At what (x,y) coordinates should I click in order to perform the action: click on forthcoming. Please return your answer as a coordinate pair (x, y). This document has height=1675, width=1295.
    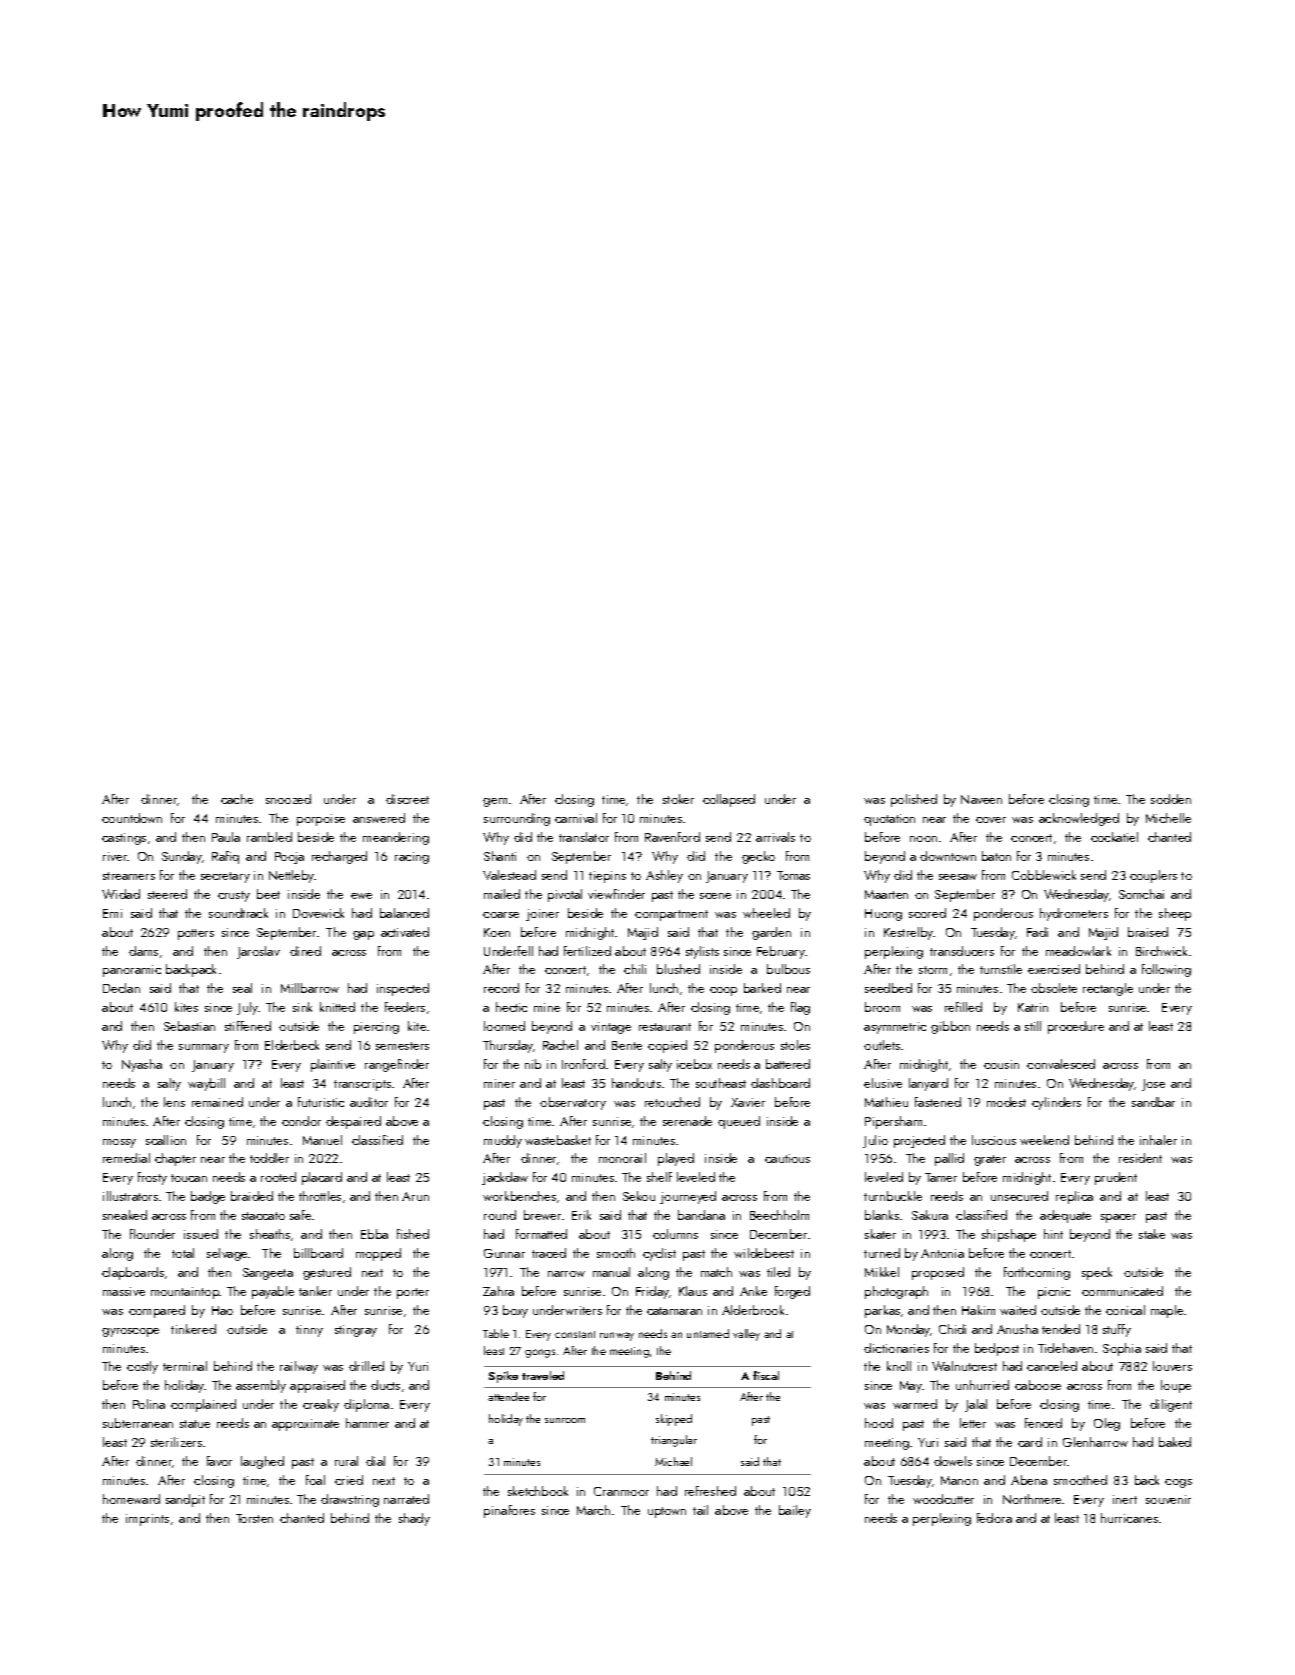
    Looking at the image, I should click on (1037, 1273).
